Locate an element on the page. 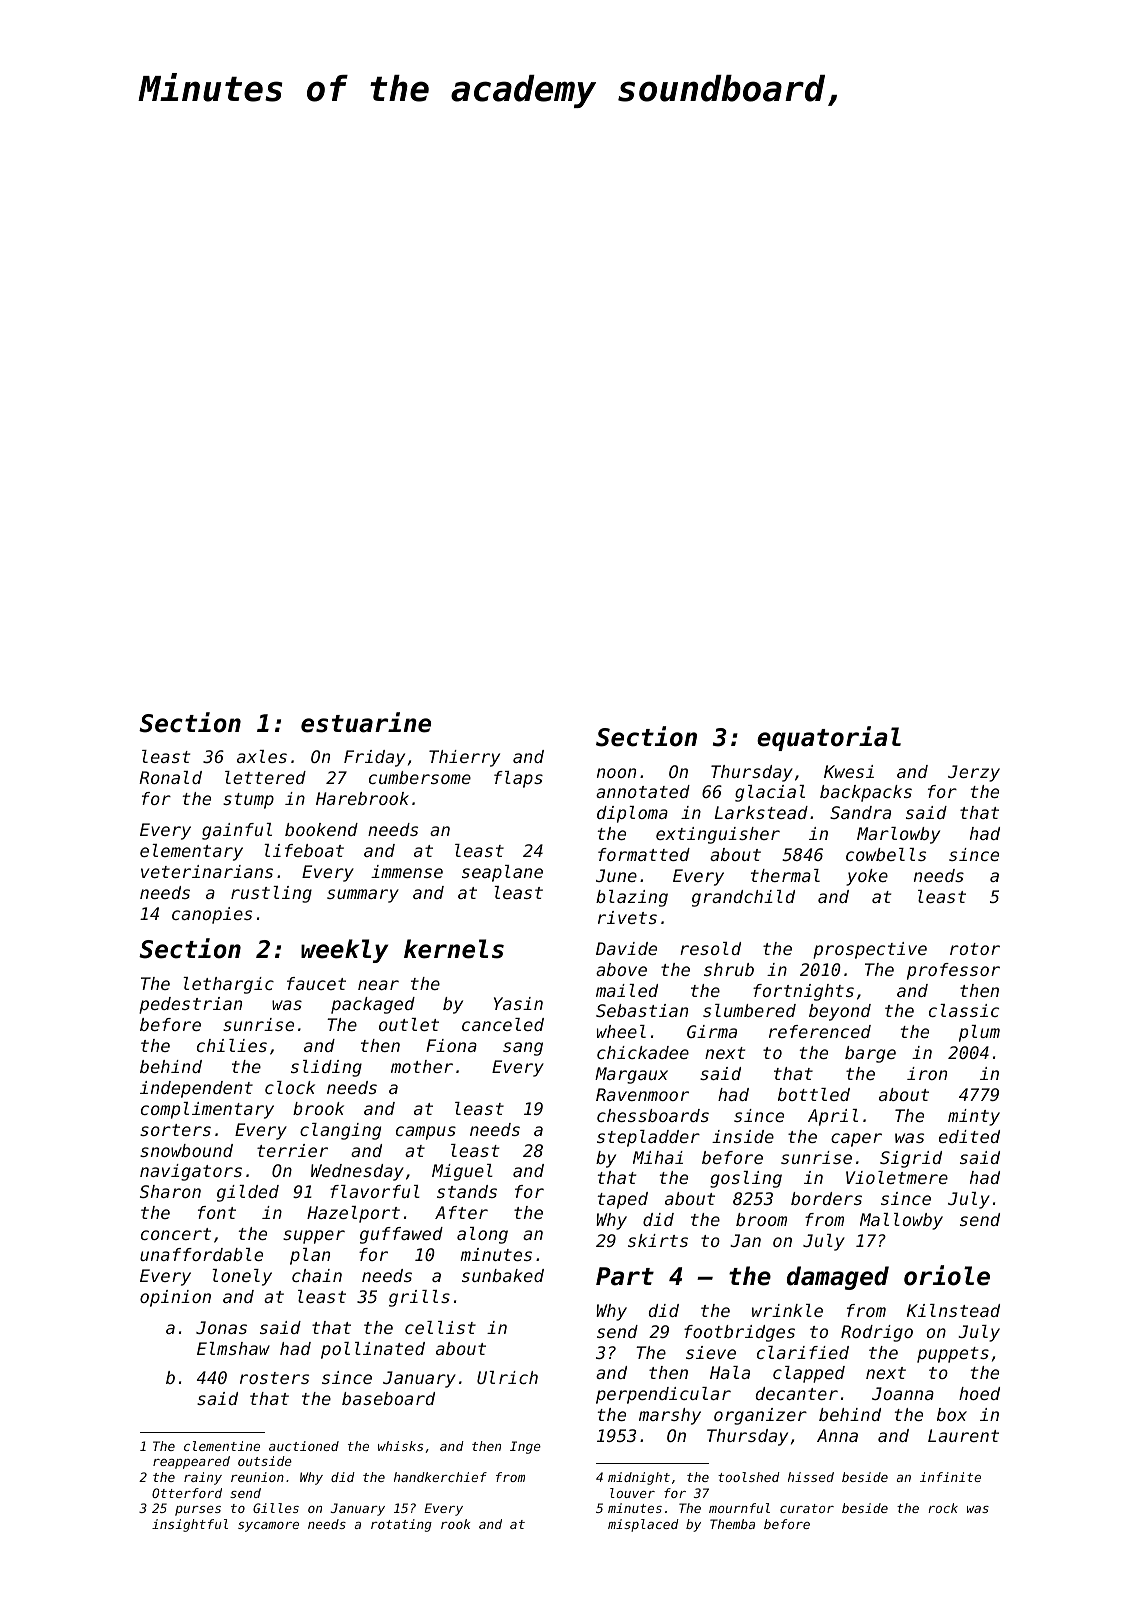 The height and width of the document is (1613, 1140). Marlowby is located at coordinates (898, 835).
